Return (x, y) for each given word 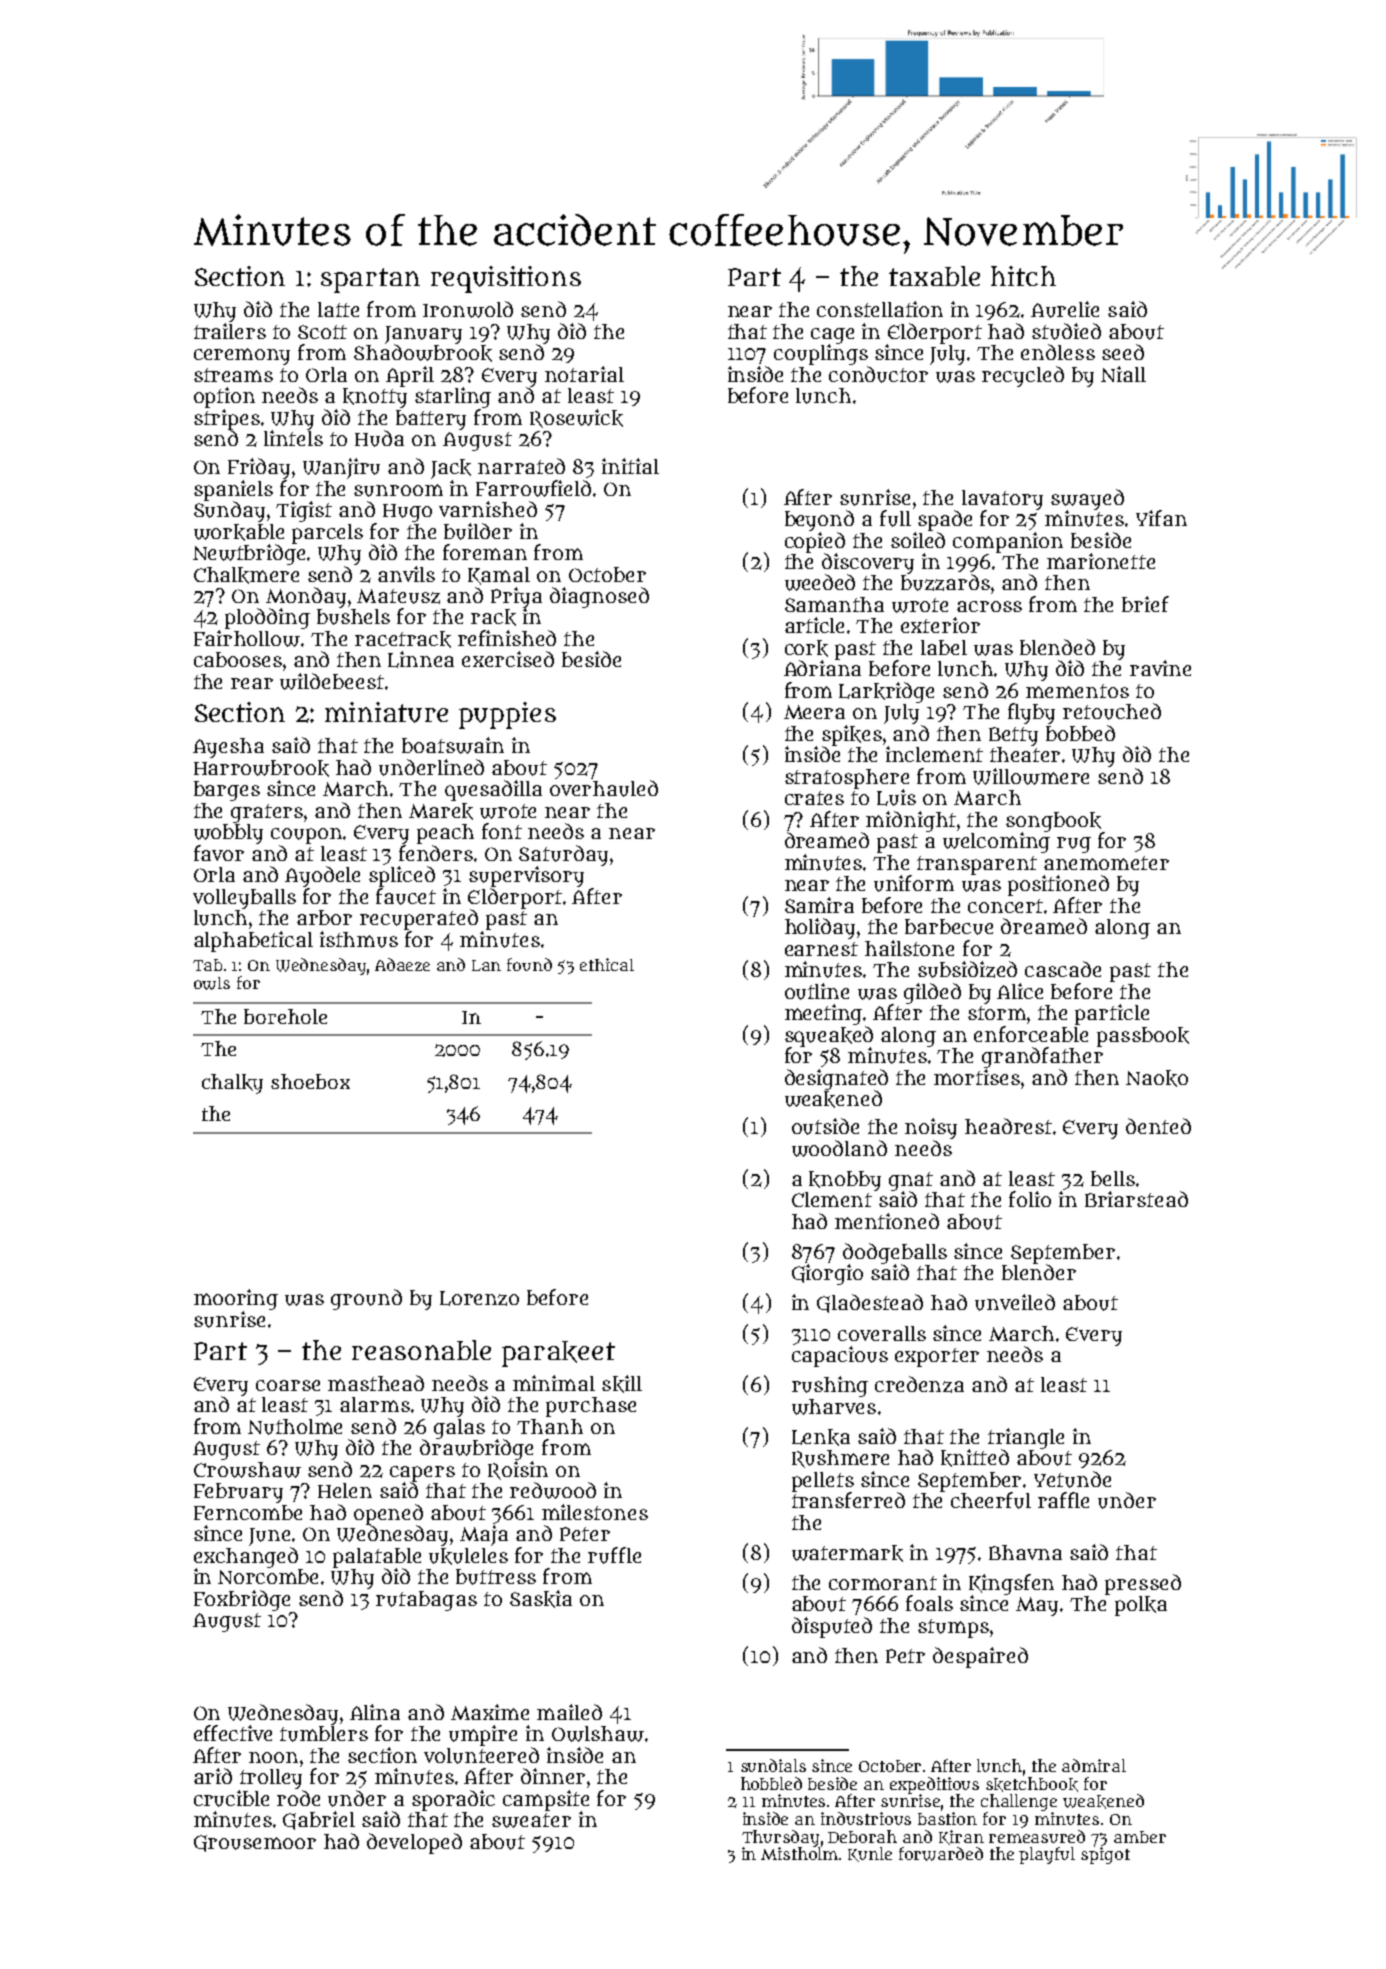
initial (630, 466)
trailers (230, 331)
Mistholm (799, 1853)
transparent (977, 865)
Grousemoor (255, 1843)
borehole (285, 1016)
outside (825, 1126)
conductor (878, 374)
